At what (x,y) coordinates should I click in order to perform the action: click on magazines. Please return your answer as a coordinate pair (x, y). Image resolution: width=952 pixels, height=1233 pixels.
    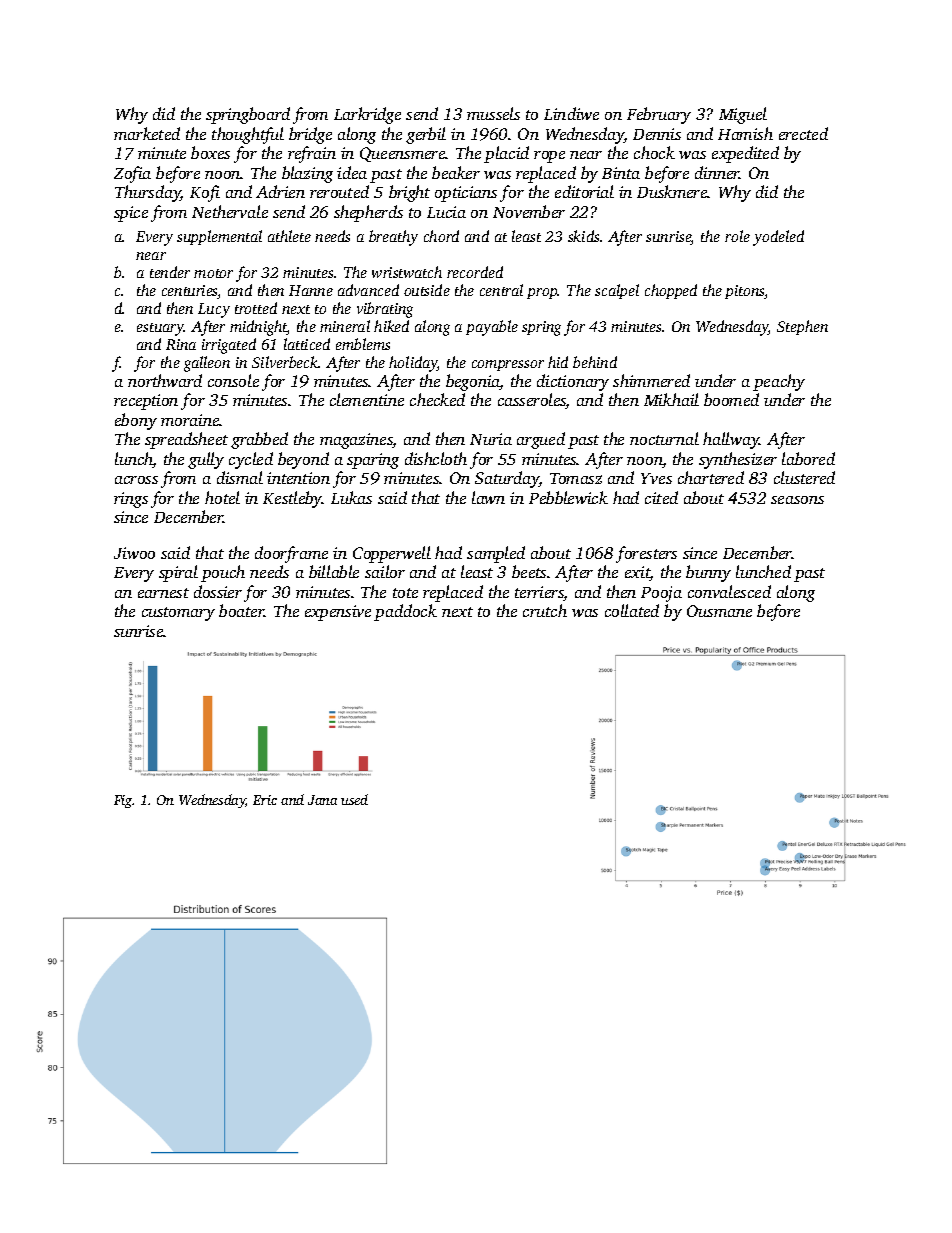
    Looking at the image, I should click on (356, 441).
